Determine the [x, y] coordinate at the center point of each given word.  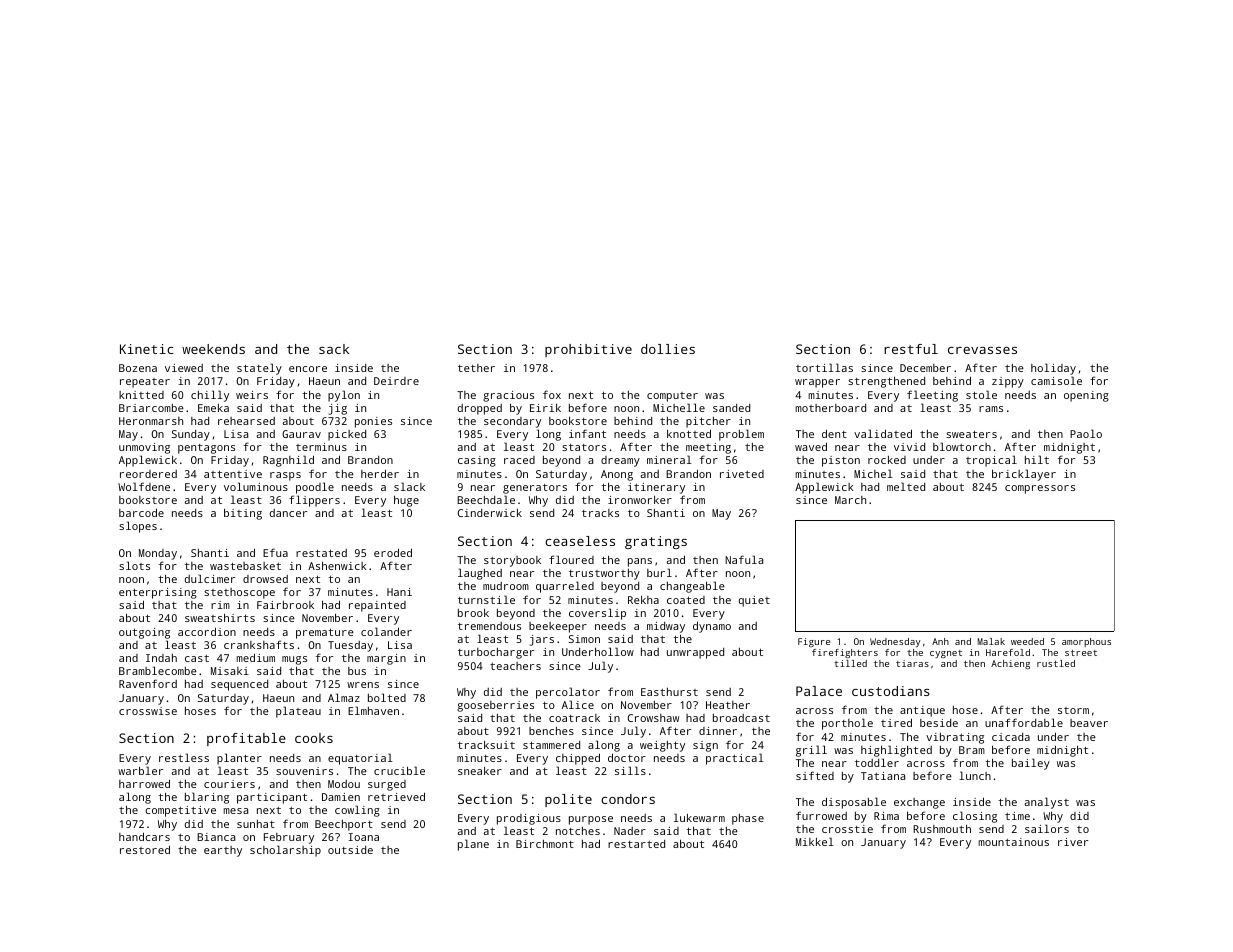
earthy [223, 851]
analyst [1047, 803]
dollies [668, 349]
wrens [363, 685]
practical [735, 759]
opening [1086, 396]
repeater [145, 383]
